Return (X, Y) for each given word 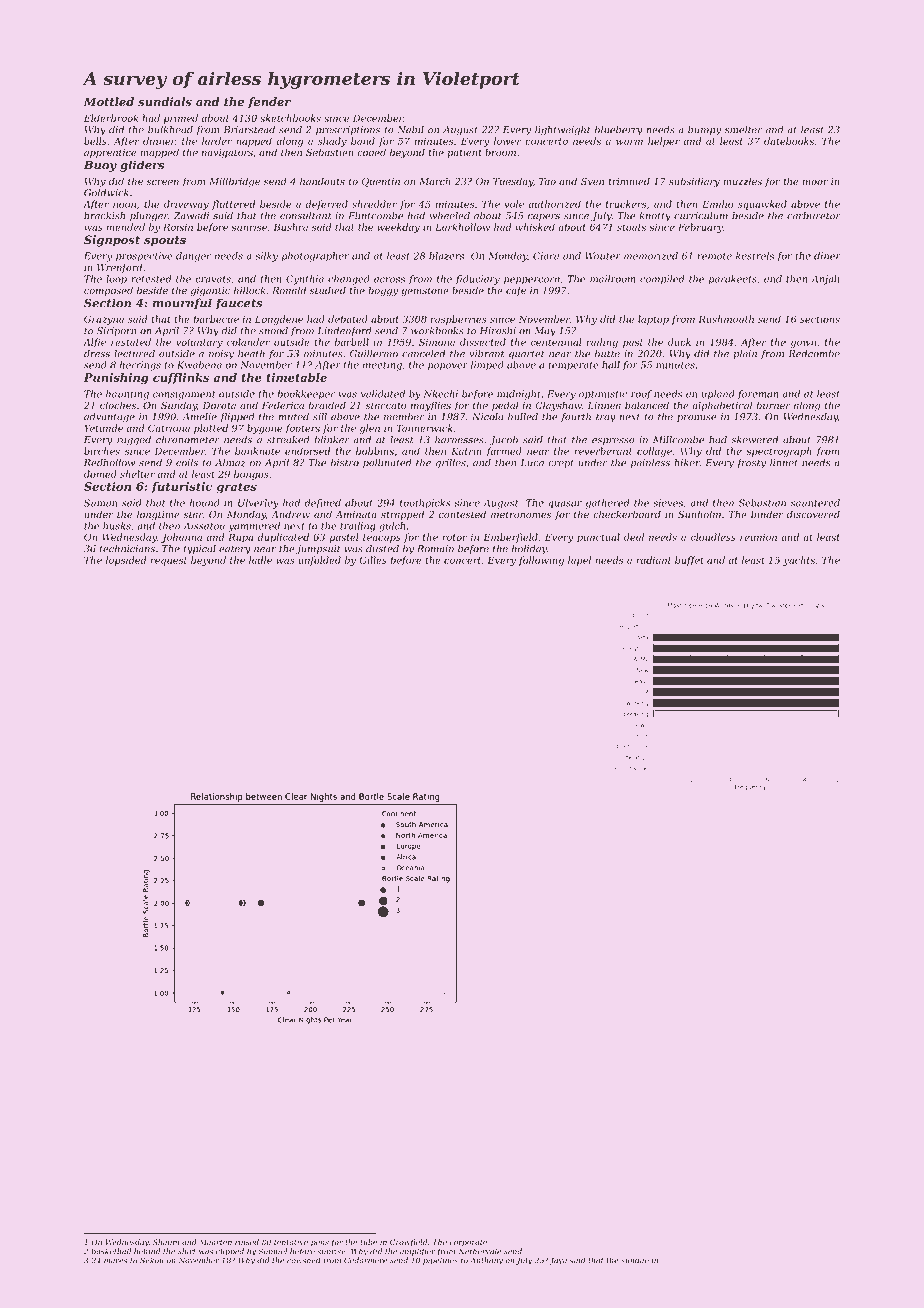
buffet (689, 561)
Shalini (166, 1242)
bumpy (704, 131)
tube (368, 1242)
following (541, 561)
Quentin (381, 182)
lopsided (126, 561)
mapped (159, 153)
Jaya (558, 1261)
